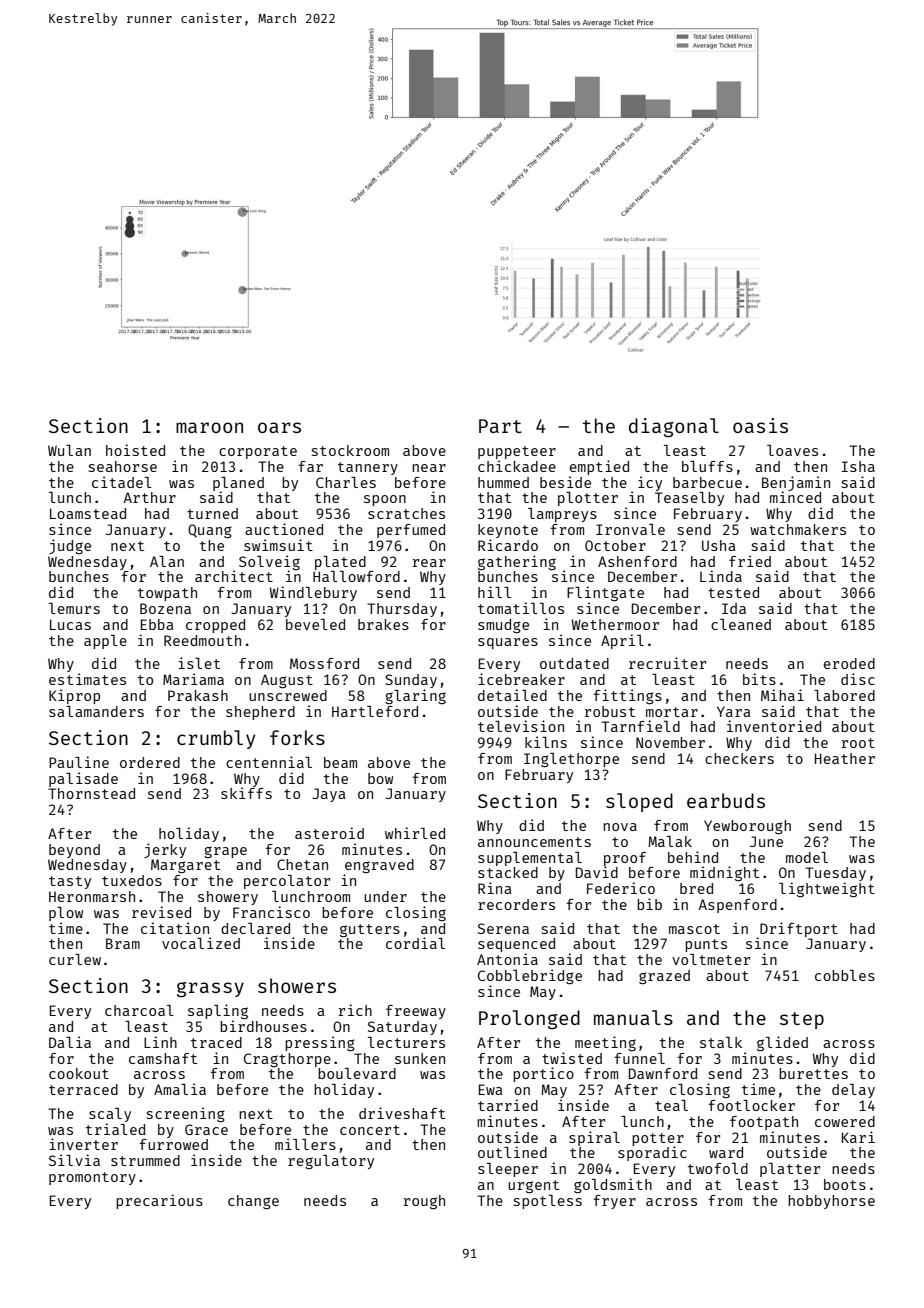  Describe the element at coordinates (74, 608) in the screenshot. I see `lemurs` at that location.
